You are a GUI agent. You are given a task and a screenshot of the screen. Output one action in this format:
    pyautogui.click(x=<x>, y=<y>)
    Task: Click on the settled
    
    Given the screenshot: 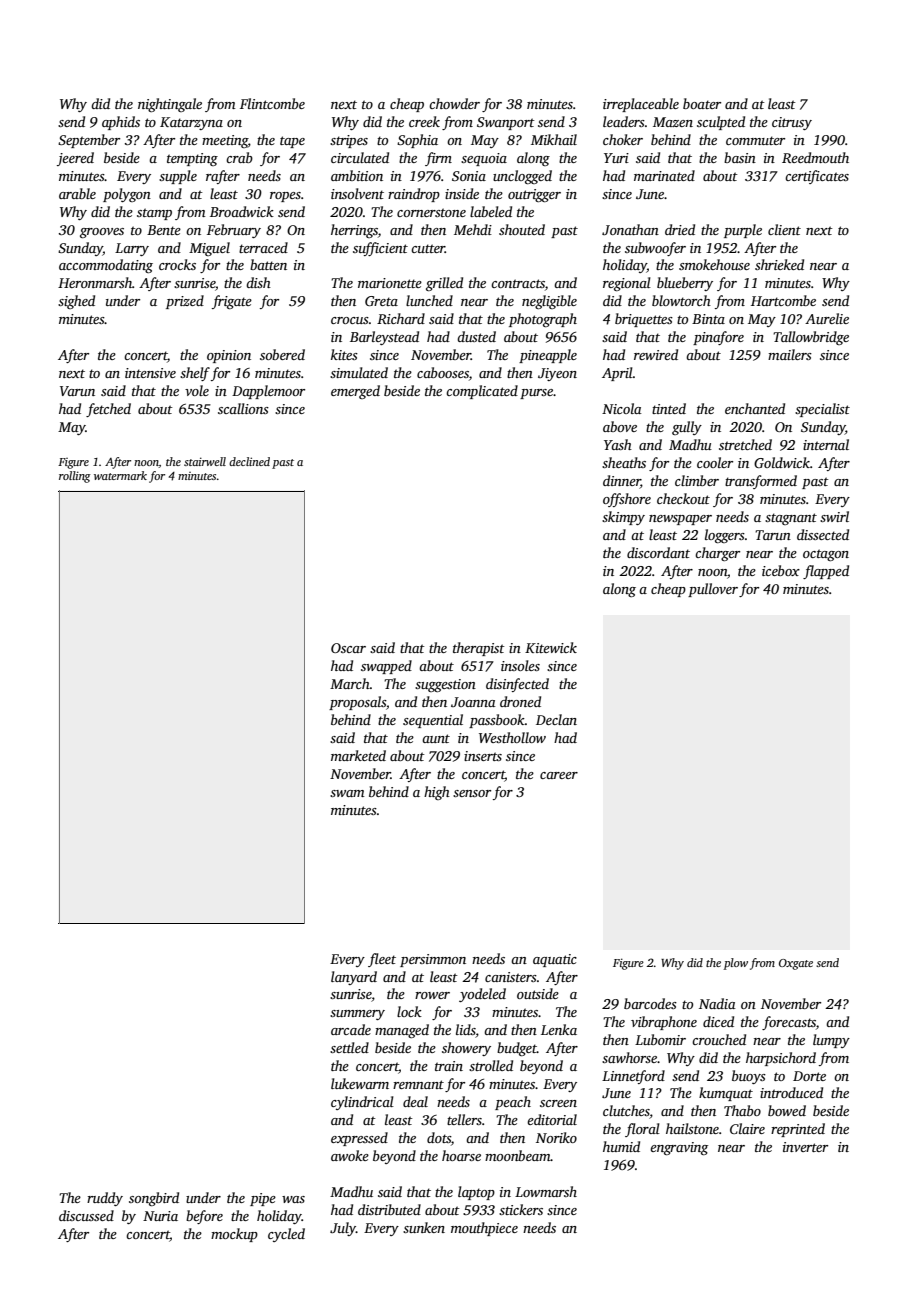 What is the action you would take?
    pyautogui.click(x=349, y=1047)
